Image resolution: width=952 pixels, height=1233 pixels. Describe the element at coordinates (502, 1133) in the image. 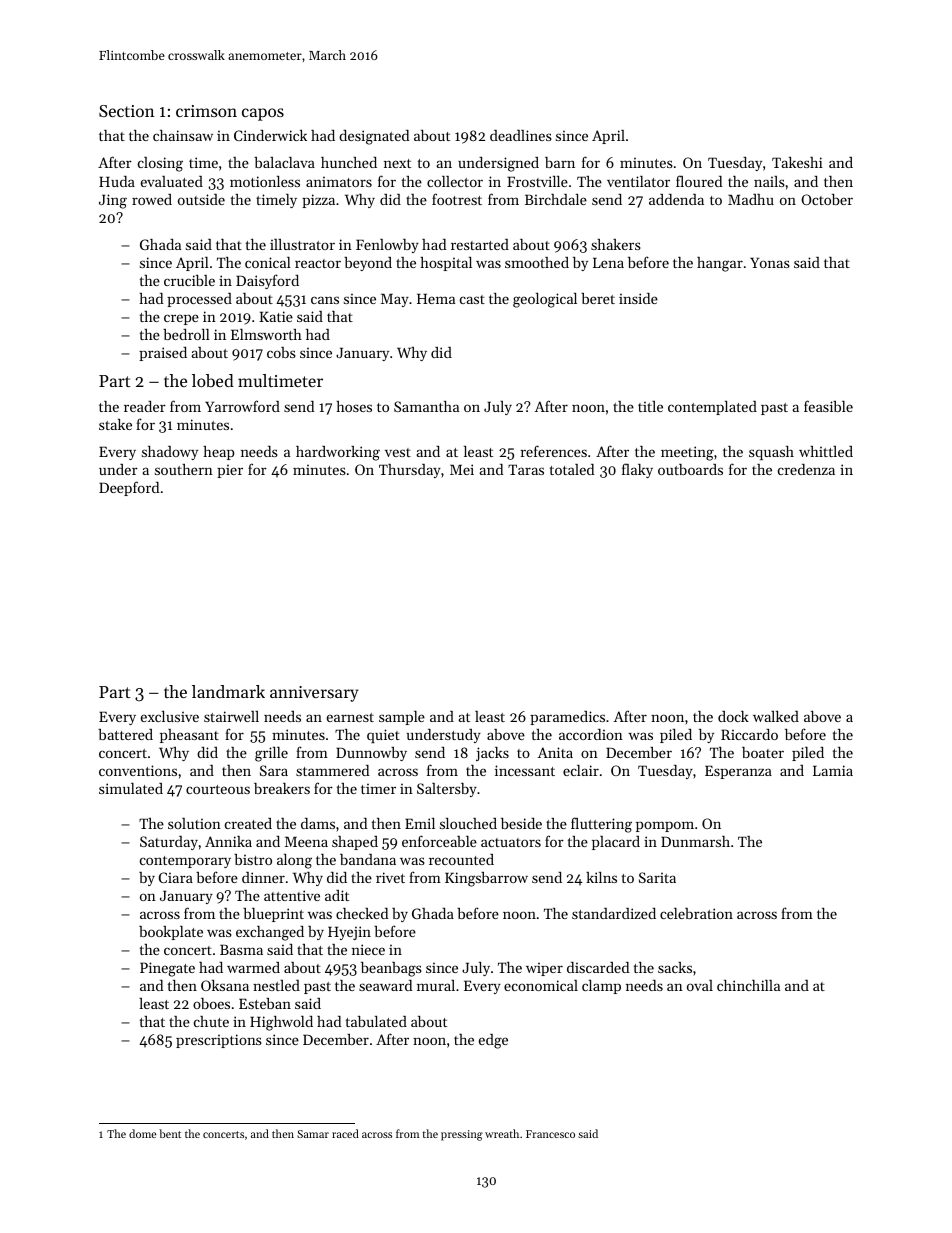

I see `wreath` at that location.
